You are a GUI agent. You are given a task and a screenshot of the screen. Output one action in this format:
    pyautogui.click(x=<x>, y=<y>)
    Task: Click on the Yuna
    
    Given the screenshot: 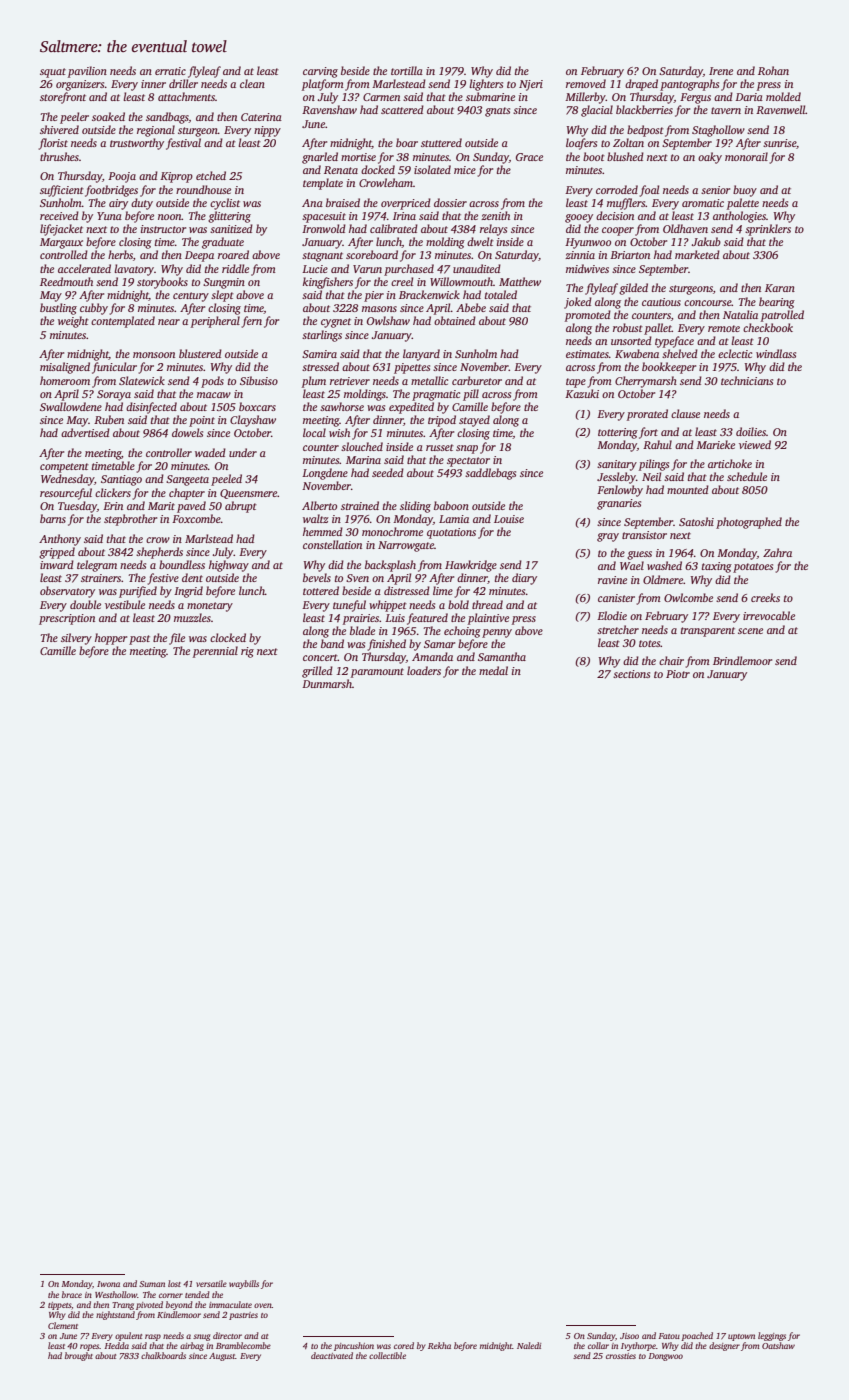 What is the action you would take?
    pyautogui.click(x=109, y=216)
